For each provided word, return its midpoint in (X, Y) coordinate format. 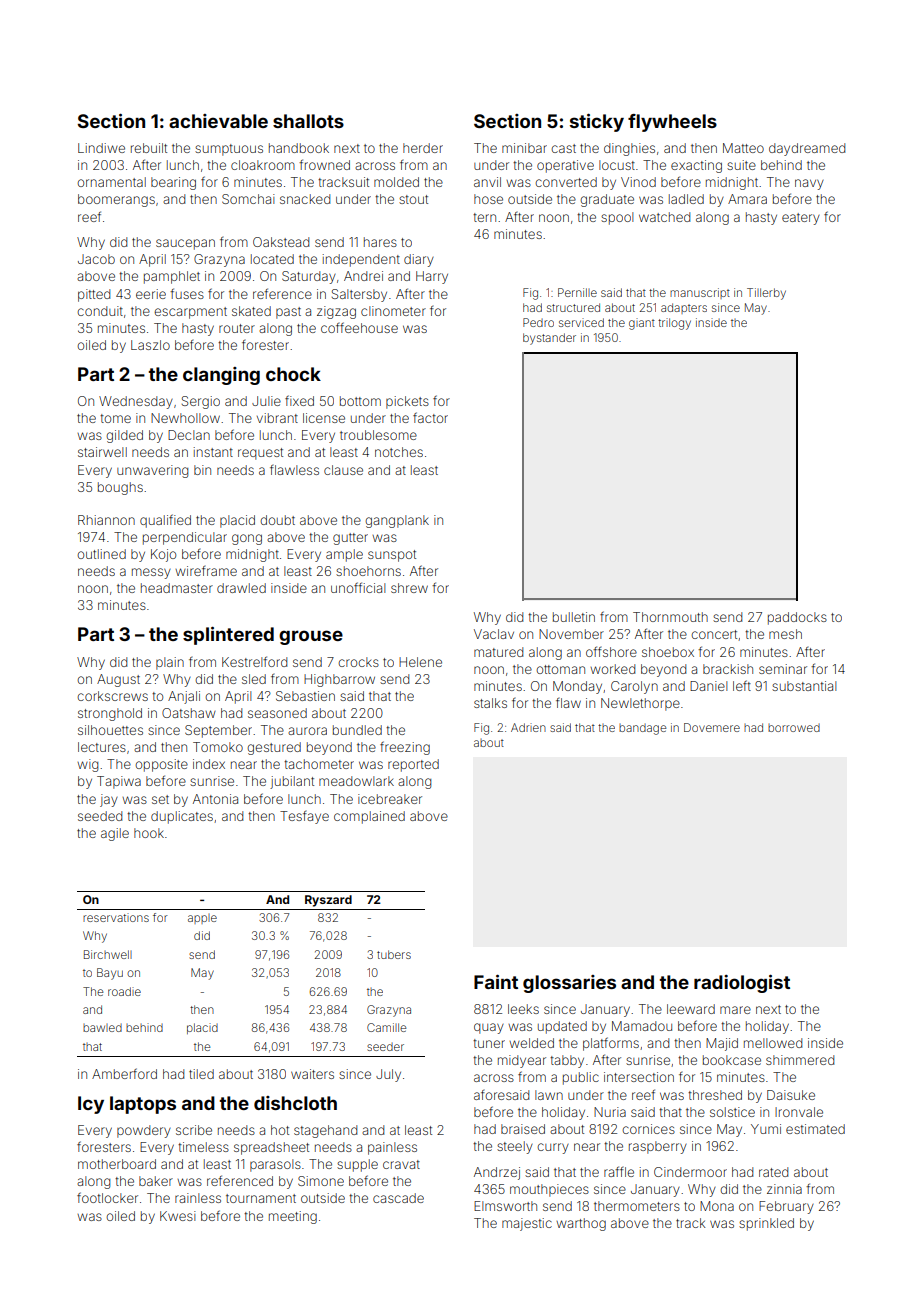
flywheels (672, 123)
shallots (308, 121)
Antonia (215, 799)
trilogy (674, 324)
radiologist (742, 983)
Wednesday (136, 402)
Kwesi (178, 1216)
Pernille (577, 292)
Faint (496, 981)
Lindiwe (101, 148)
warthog (581, 1224)
